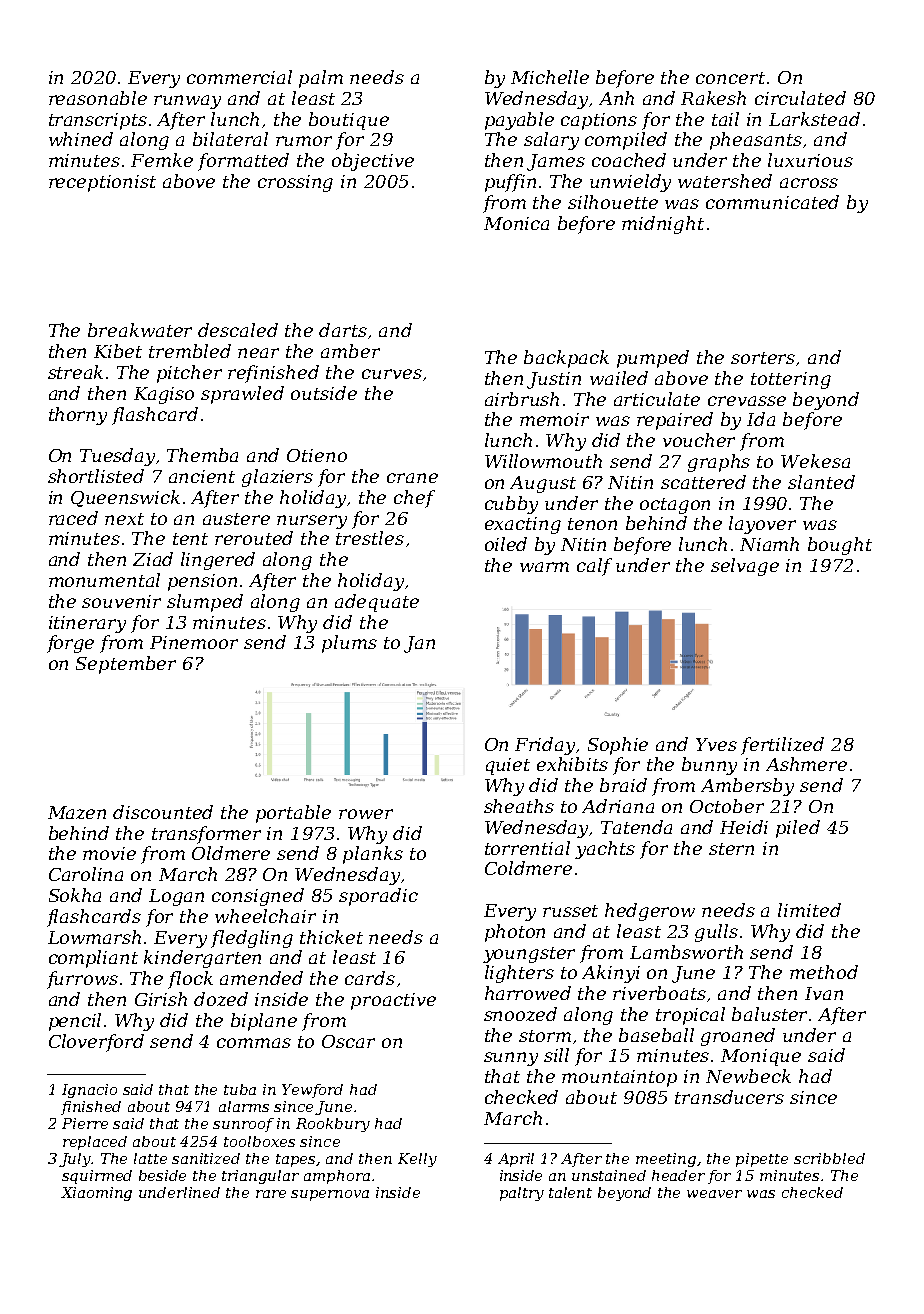 The height and width of the image is (1314, 924). I want to click on Mazen, so click(77, 812).
